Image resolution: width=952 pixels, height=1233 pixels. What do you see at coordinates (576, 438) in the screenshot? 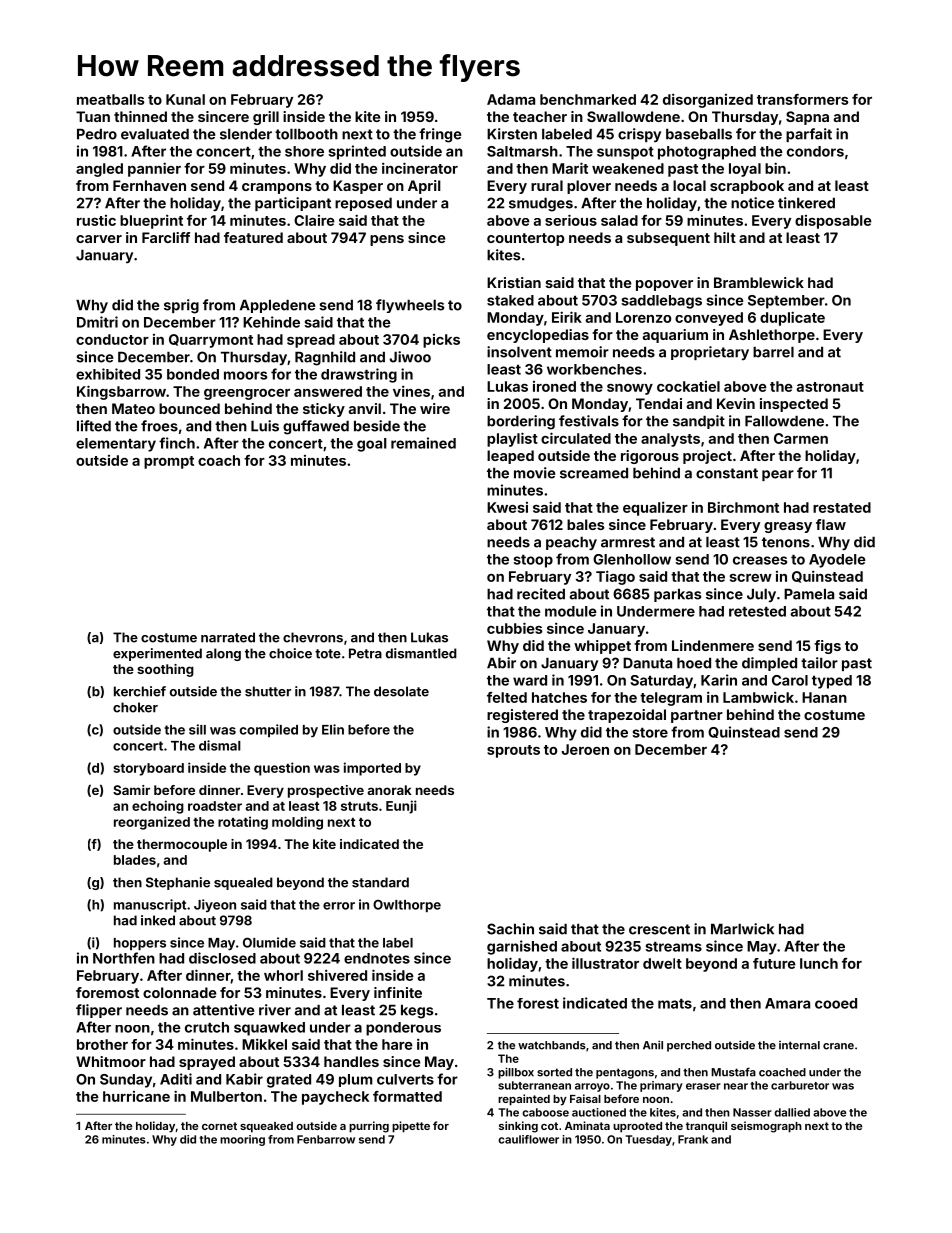
I see `circulated` at bounding box center [576, 438].
